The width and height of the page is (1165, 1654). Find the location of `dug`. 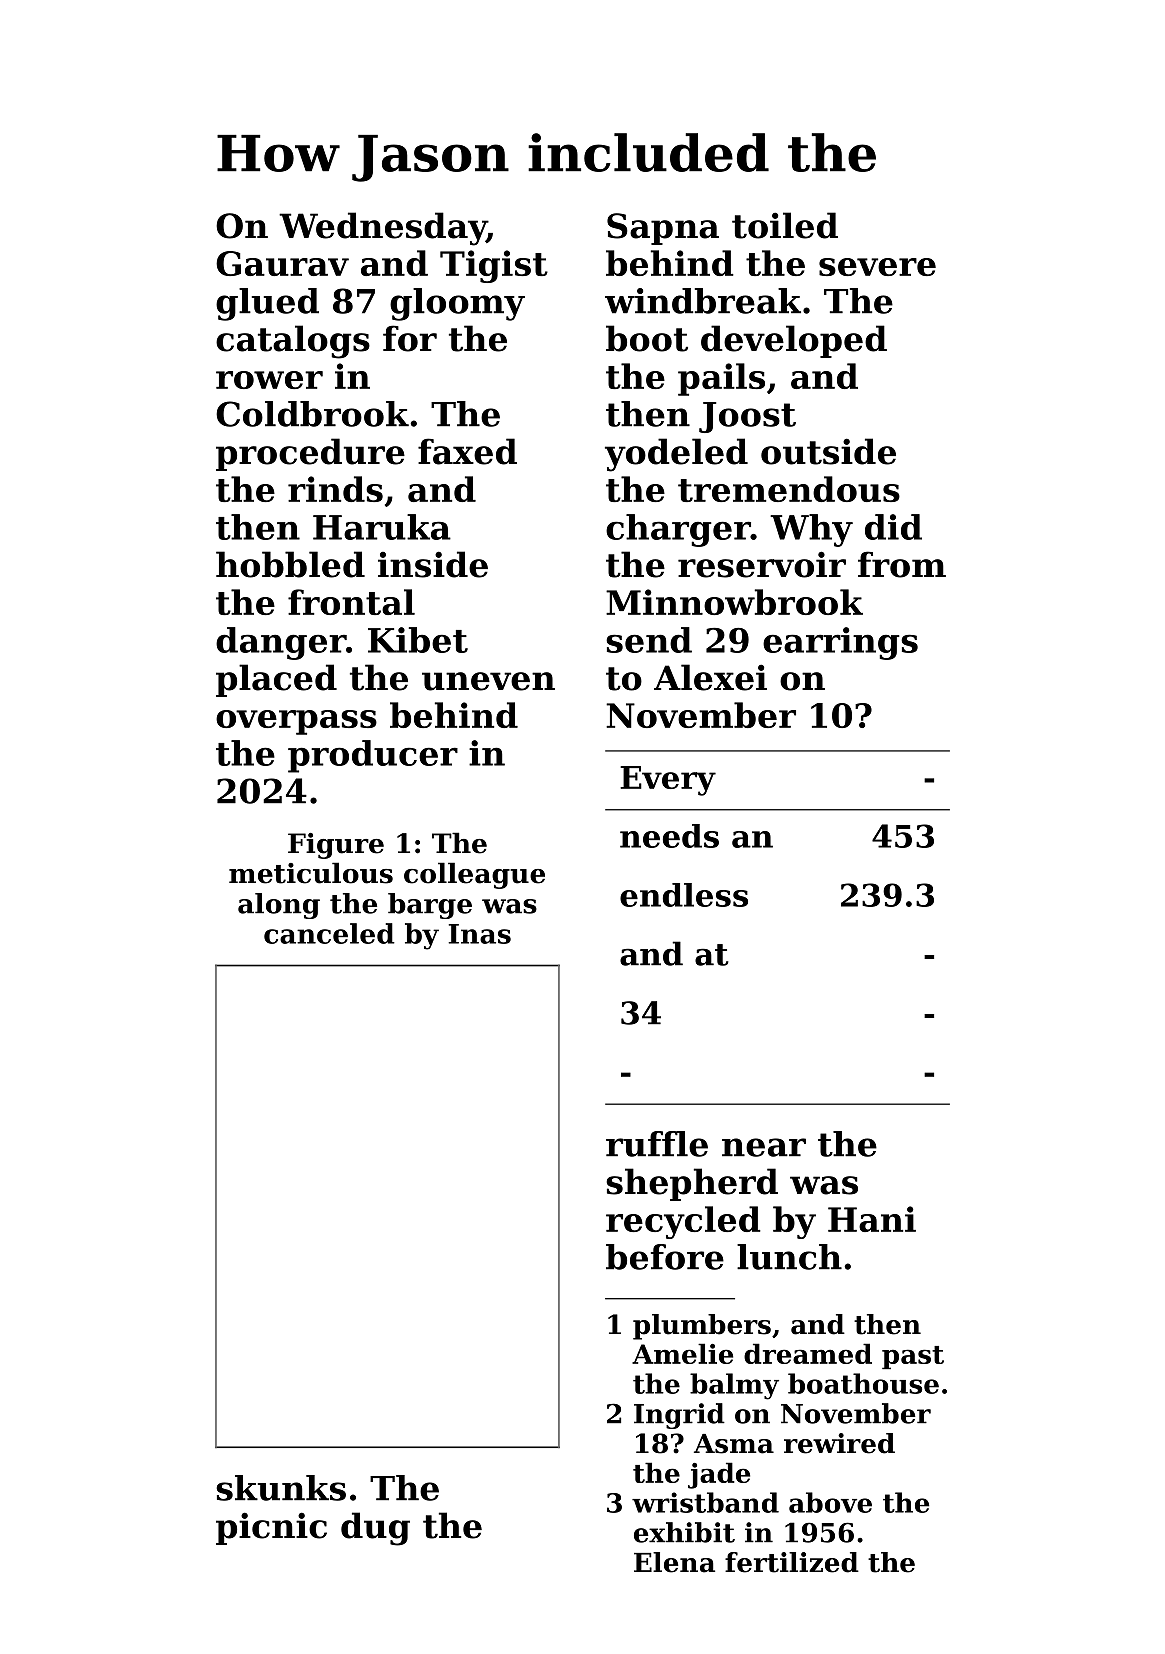

dug is located at coordinates (375, 1529).
